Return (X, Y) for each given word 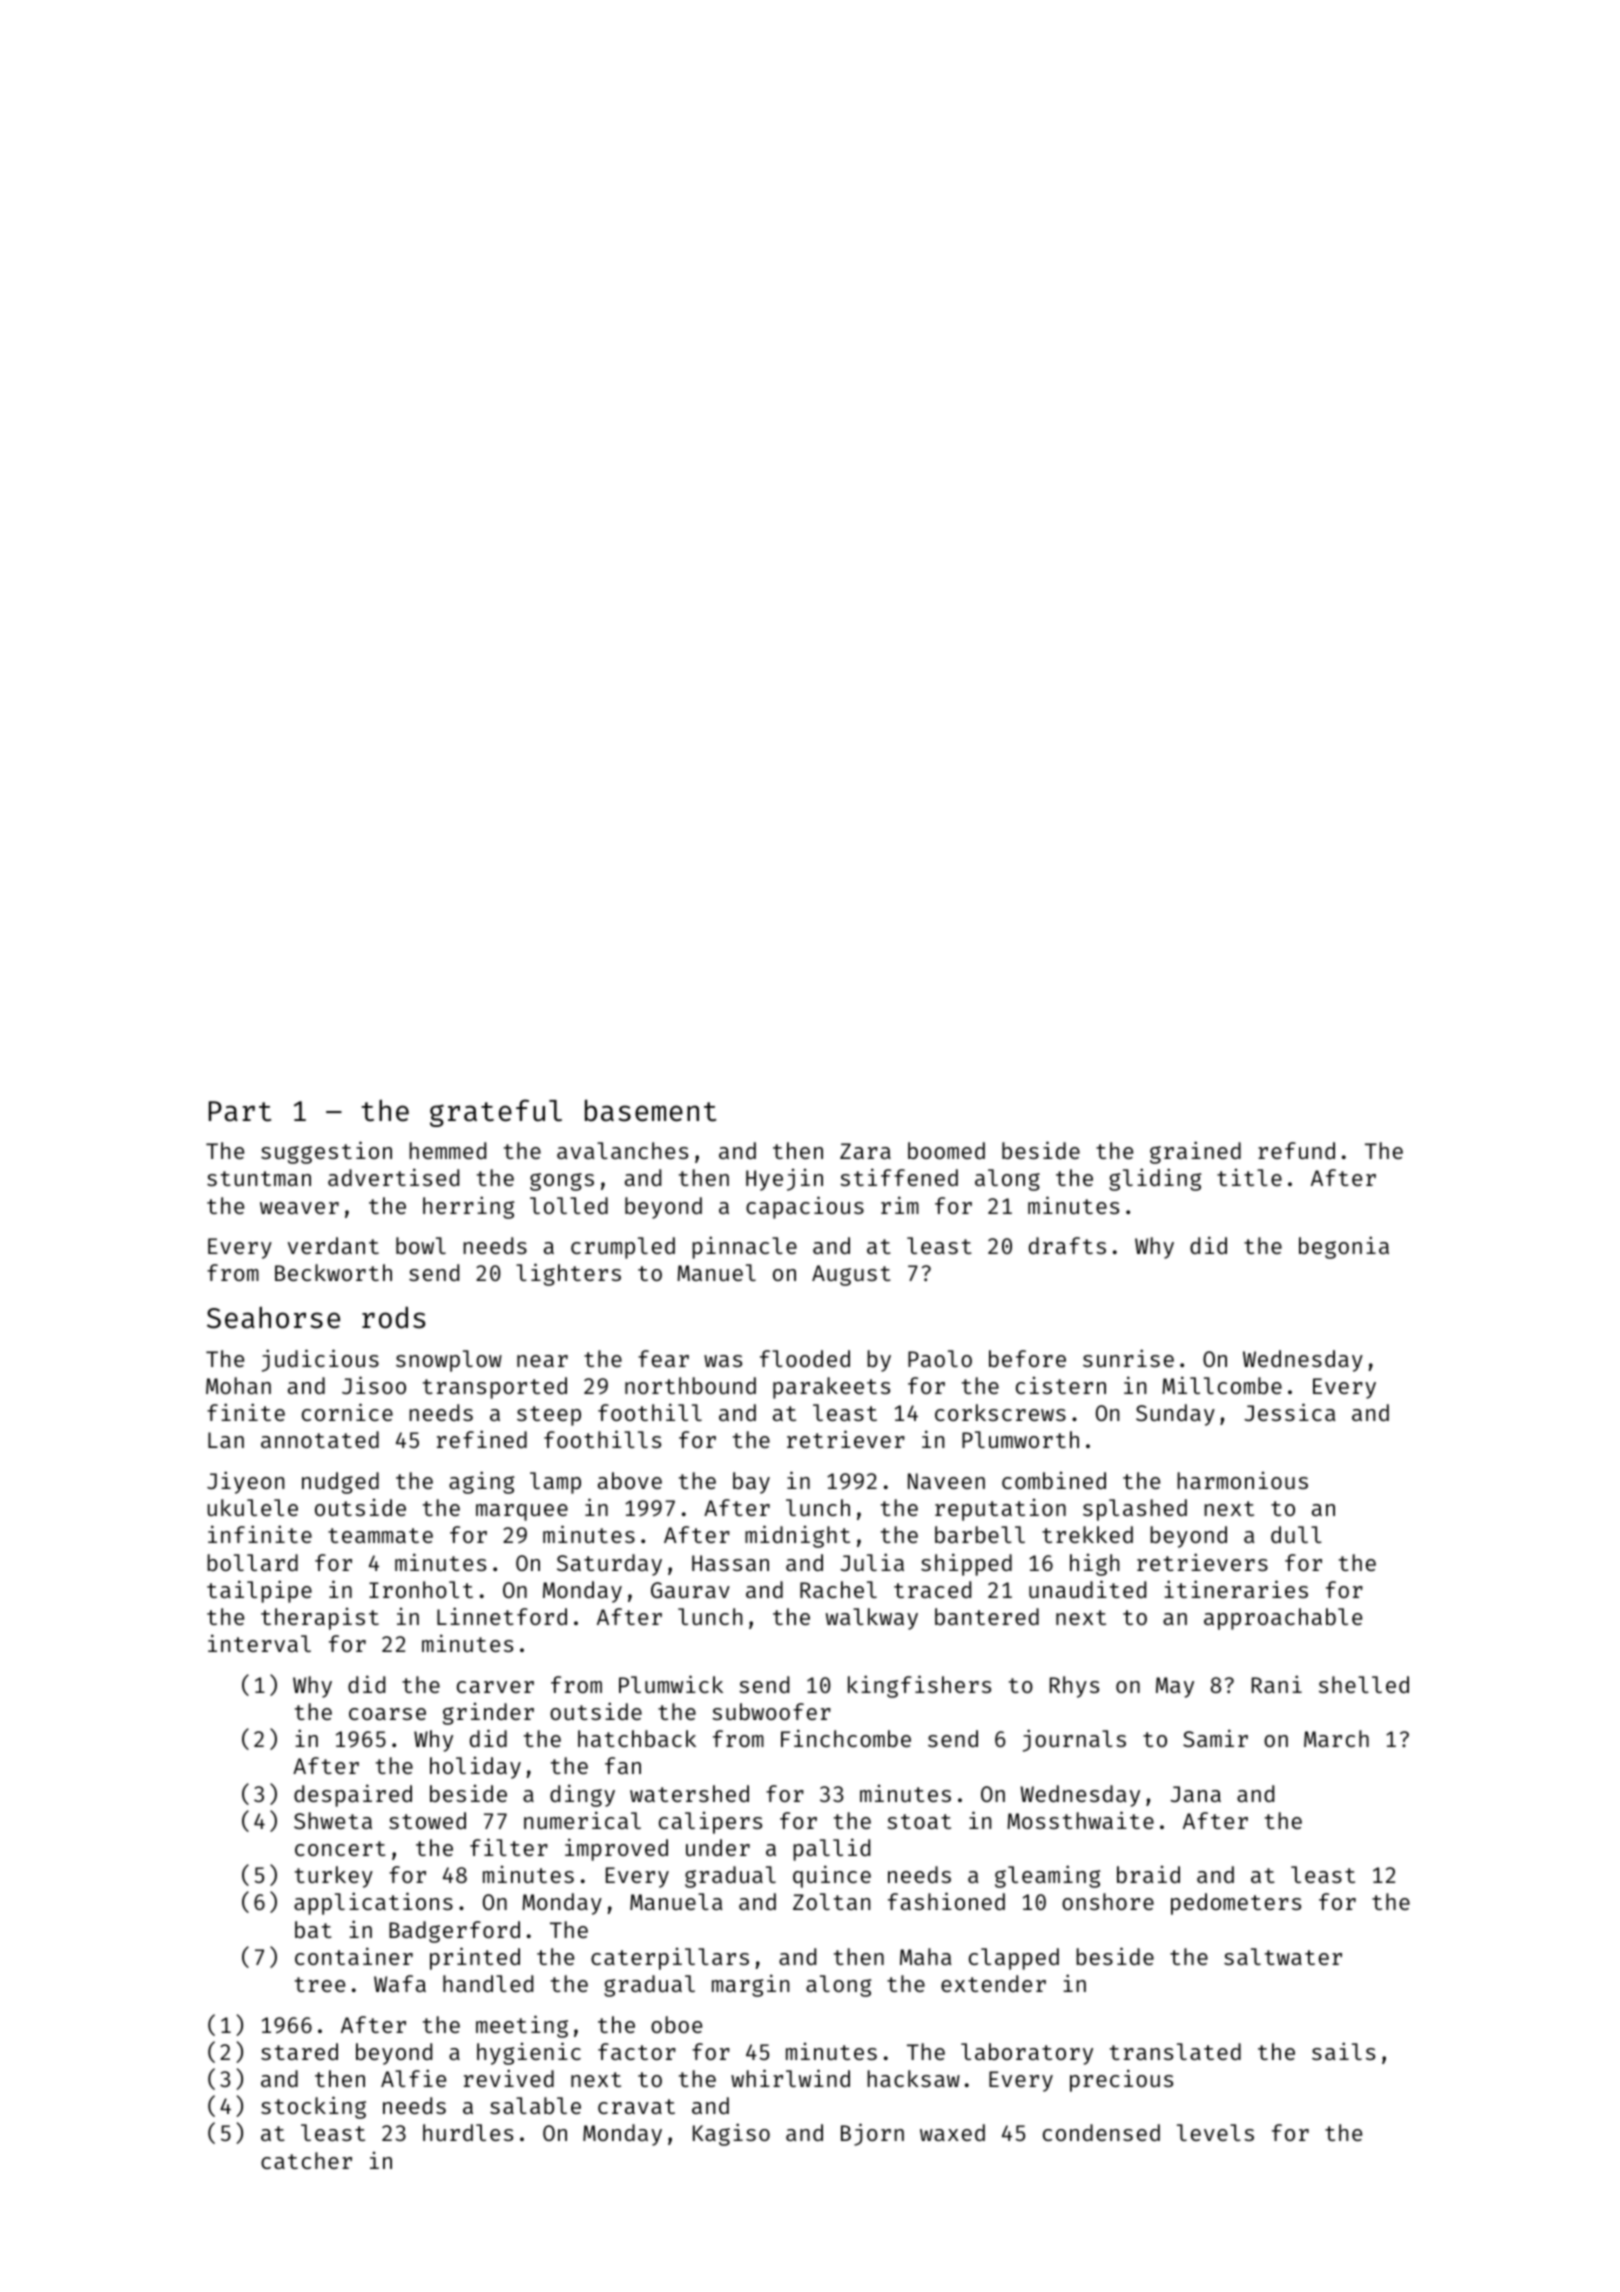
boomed (946, 1150)
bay (751, 1483)
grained (1195, 1152)
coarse (387, 1714)
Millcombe (1222, 1385)
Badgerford (454, 1932)
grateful (496, 1113)
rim (900, 1205)
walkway (872, 1619)
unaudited (1087, 1589)
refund (1296, 1150)
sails (1343, 2051)
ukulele (252, 1507)
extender (993, 1983)
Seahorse (273, 1317)
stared (299, 2051)
